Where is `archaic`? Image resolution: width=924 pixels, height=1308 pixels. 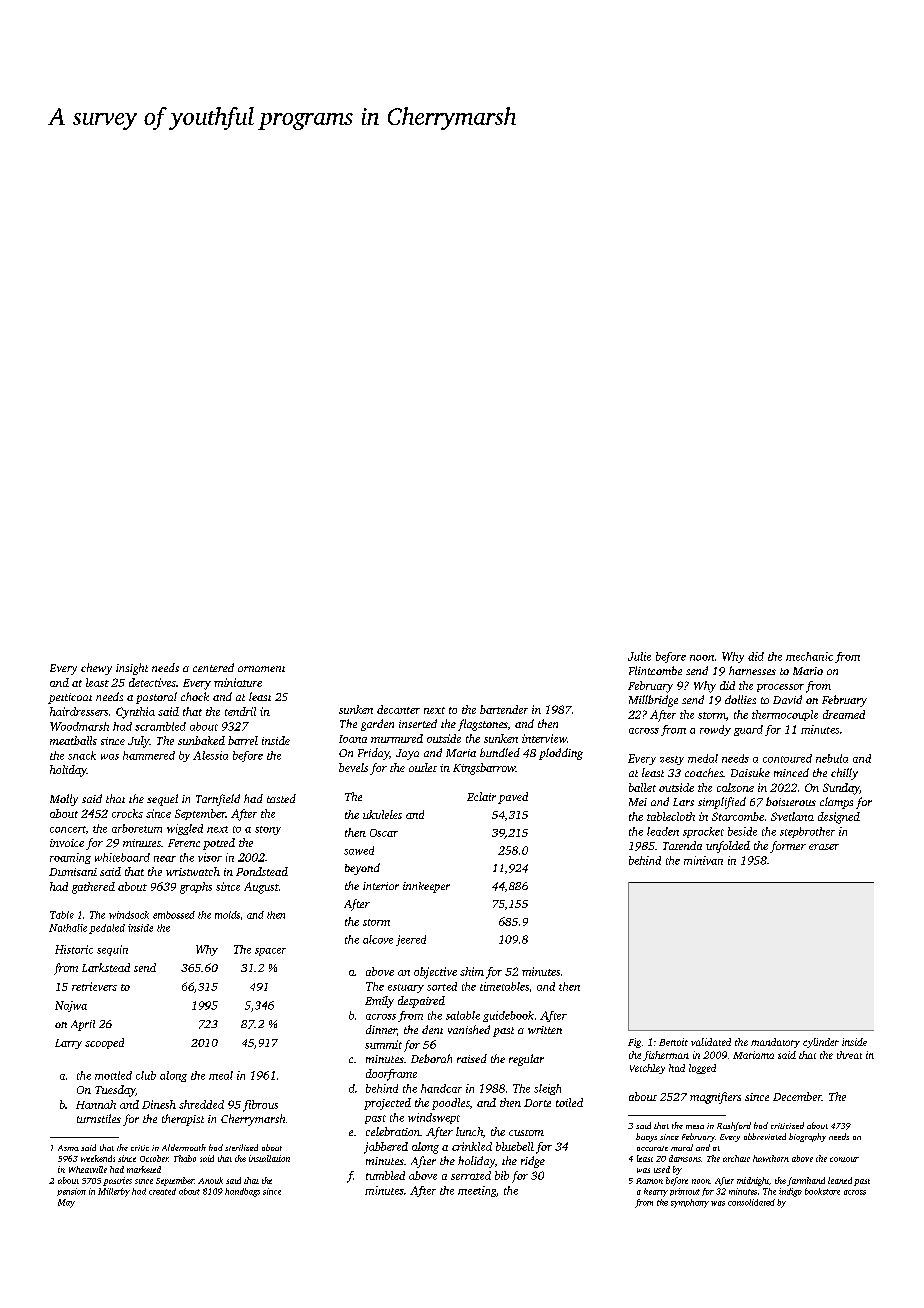
archaic is located at coordinates (736, 1158).
